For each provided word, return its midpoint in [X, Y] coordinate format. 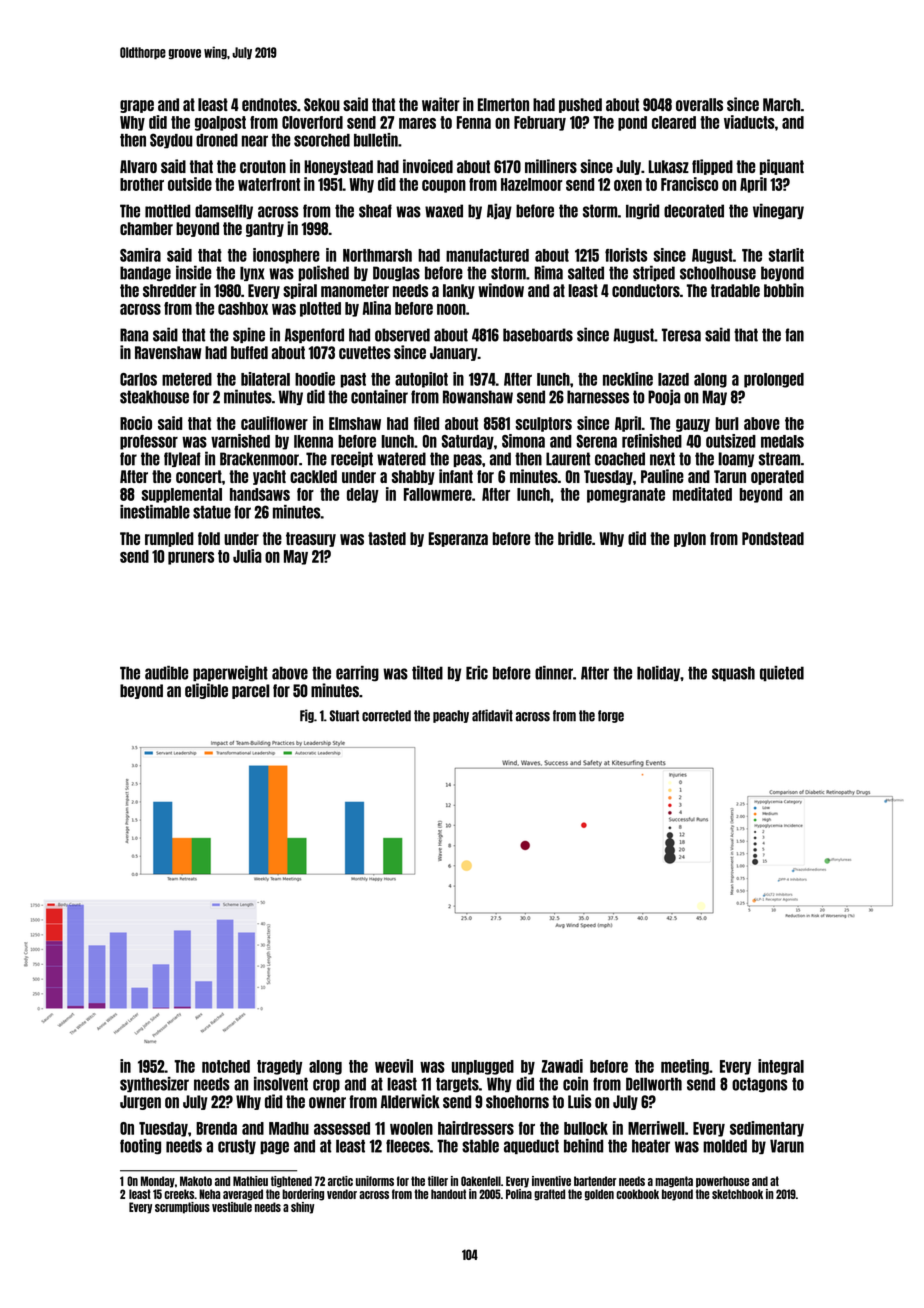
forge [611, 716]
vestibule [232, 1207]
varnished [240, 441]
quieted [782, 673]
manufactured [487, 255]
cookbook [637, 1194]
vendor [342, 1194]
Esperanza [458, 539]
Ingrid [642, 211]
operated [777, 477]
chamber [146, 228]
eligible [206, 691]
